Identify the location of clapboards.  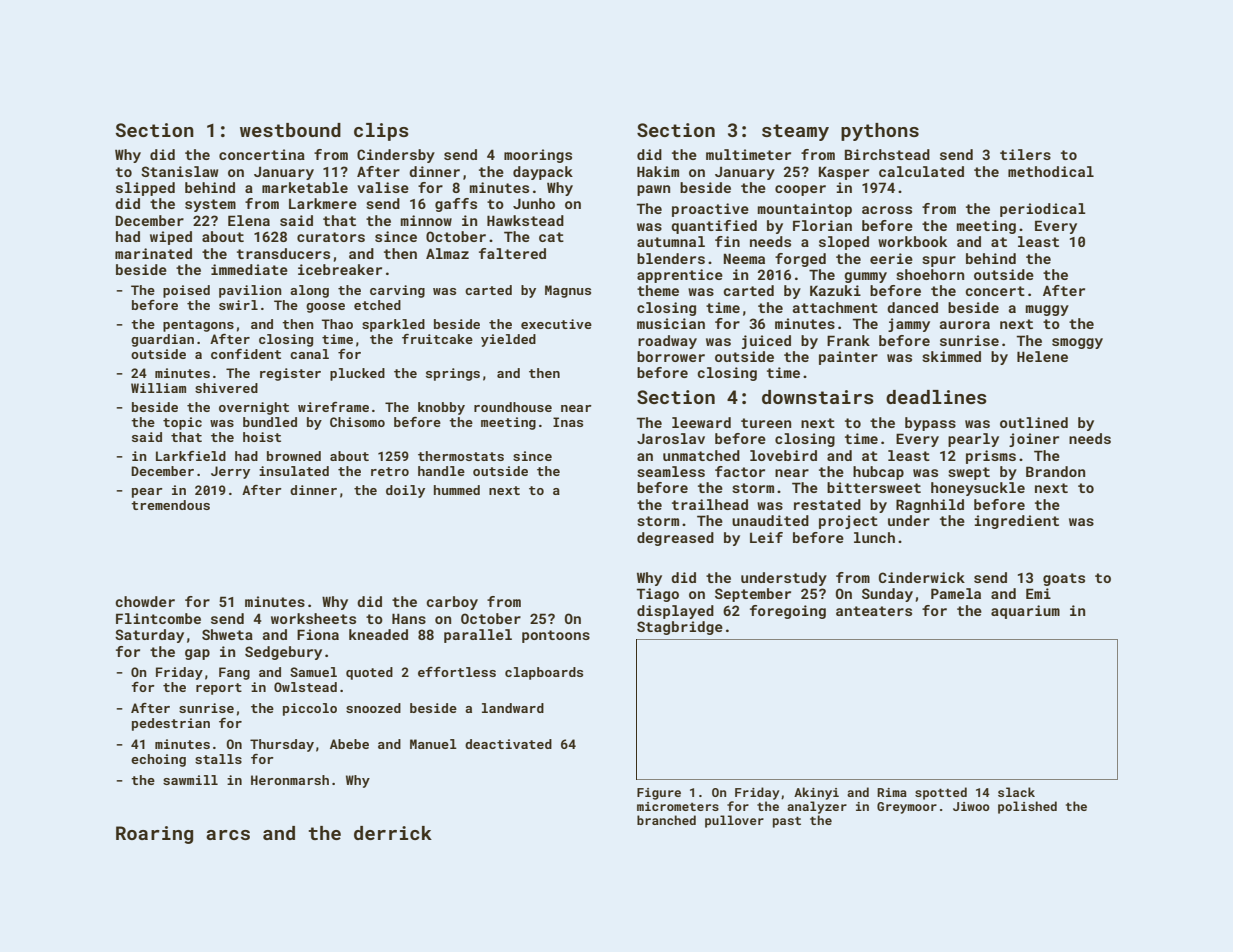
(544, 673).
